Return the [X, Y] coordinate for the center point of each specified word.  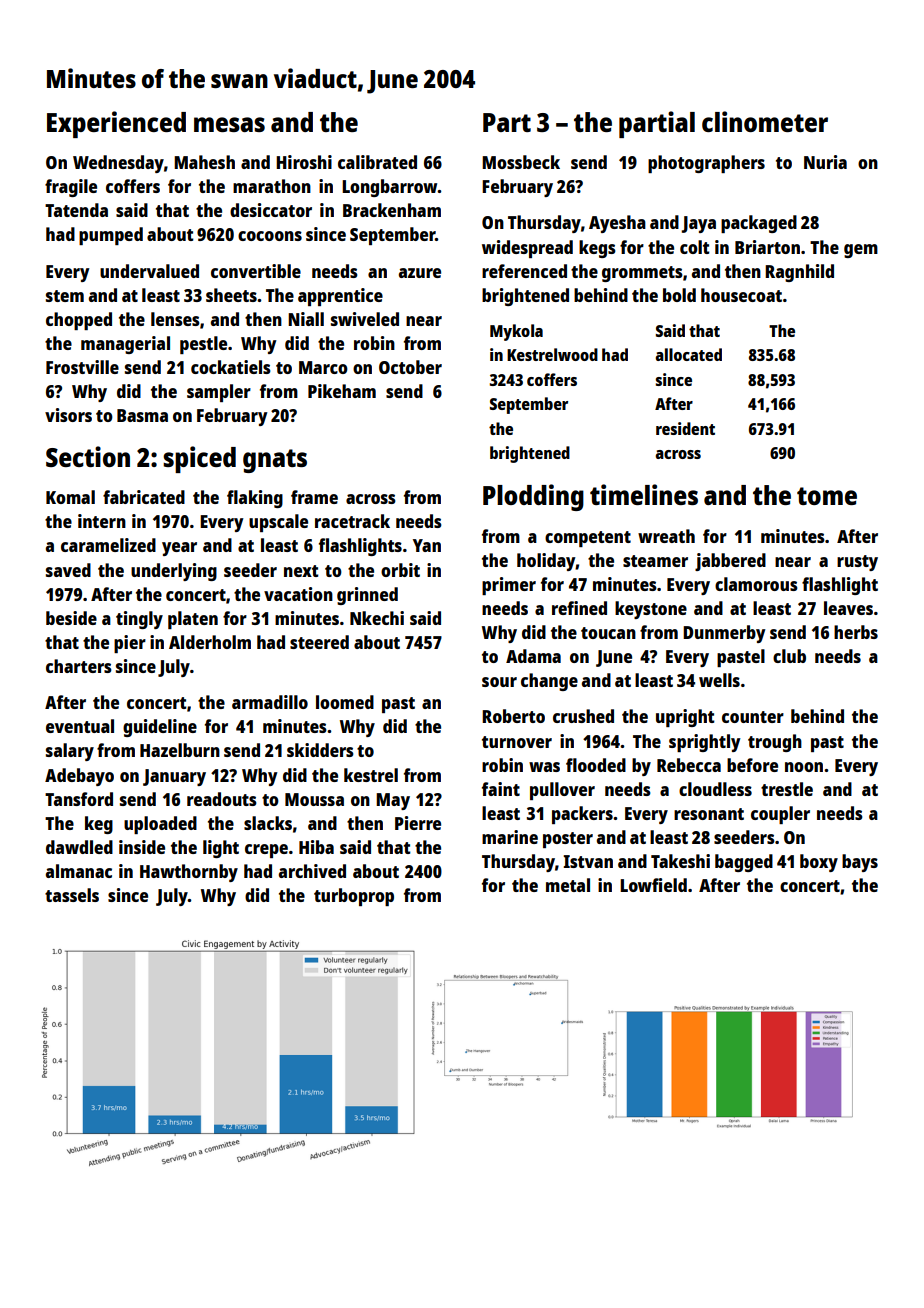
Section [88, 456]
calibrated [377, 162]
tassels [72, 895]
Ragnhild [799, 273]
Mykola [516, 332]
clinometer [765, 121]
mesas [229, 124]
